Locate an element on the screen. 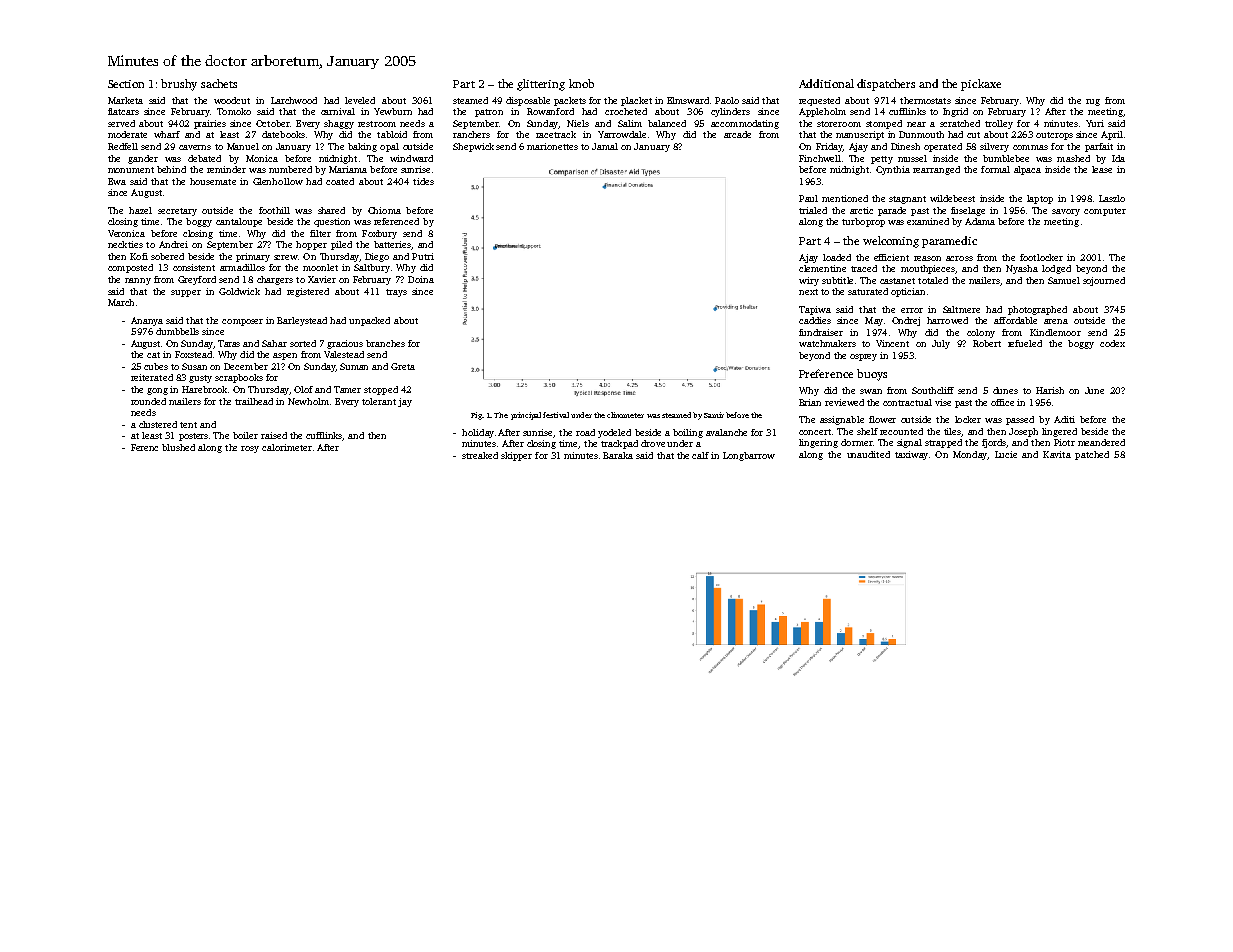 Image resolution: width=1233 pixels, height=952 pixels. Sahar is located at coordinates (274, 343).
